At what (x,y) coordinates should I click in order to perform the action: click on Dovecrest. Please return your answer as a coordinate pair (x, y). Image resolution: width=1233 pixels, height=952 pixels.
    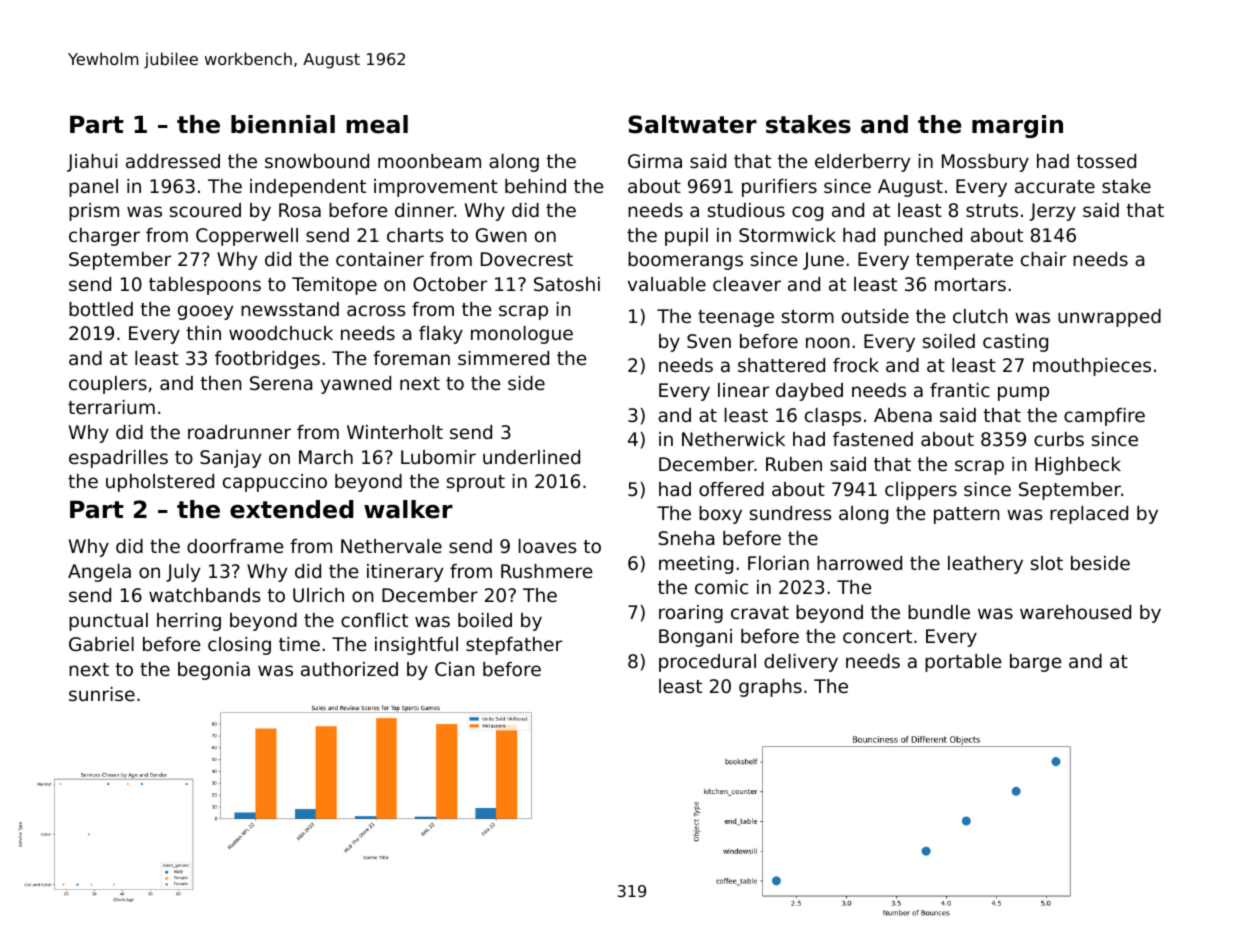
    Looking at the image, I should click on (527, 259).
